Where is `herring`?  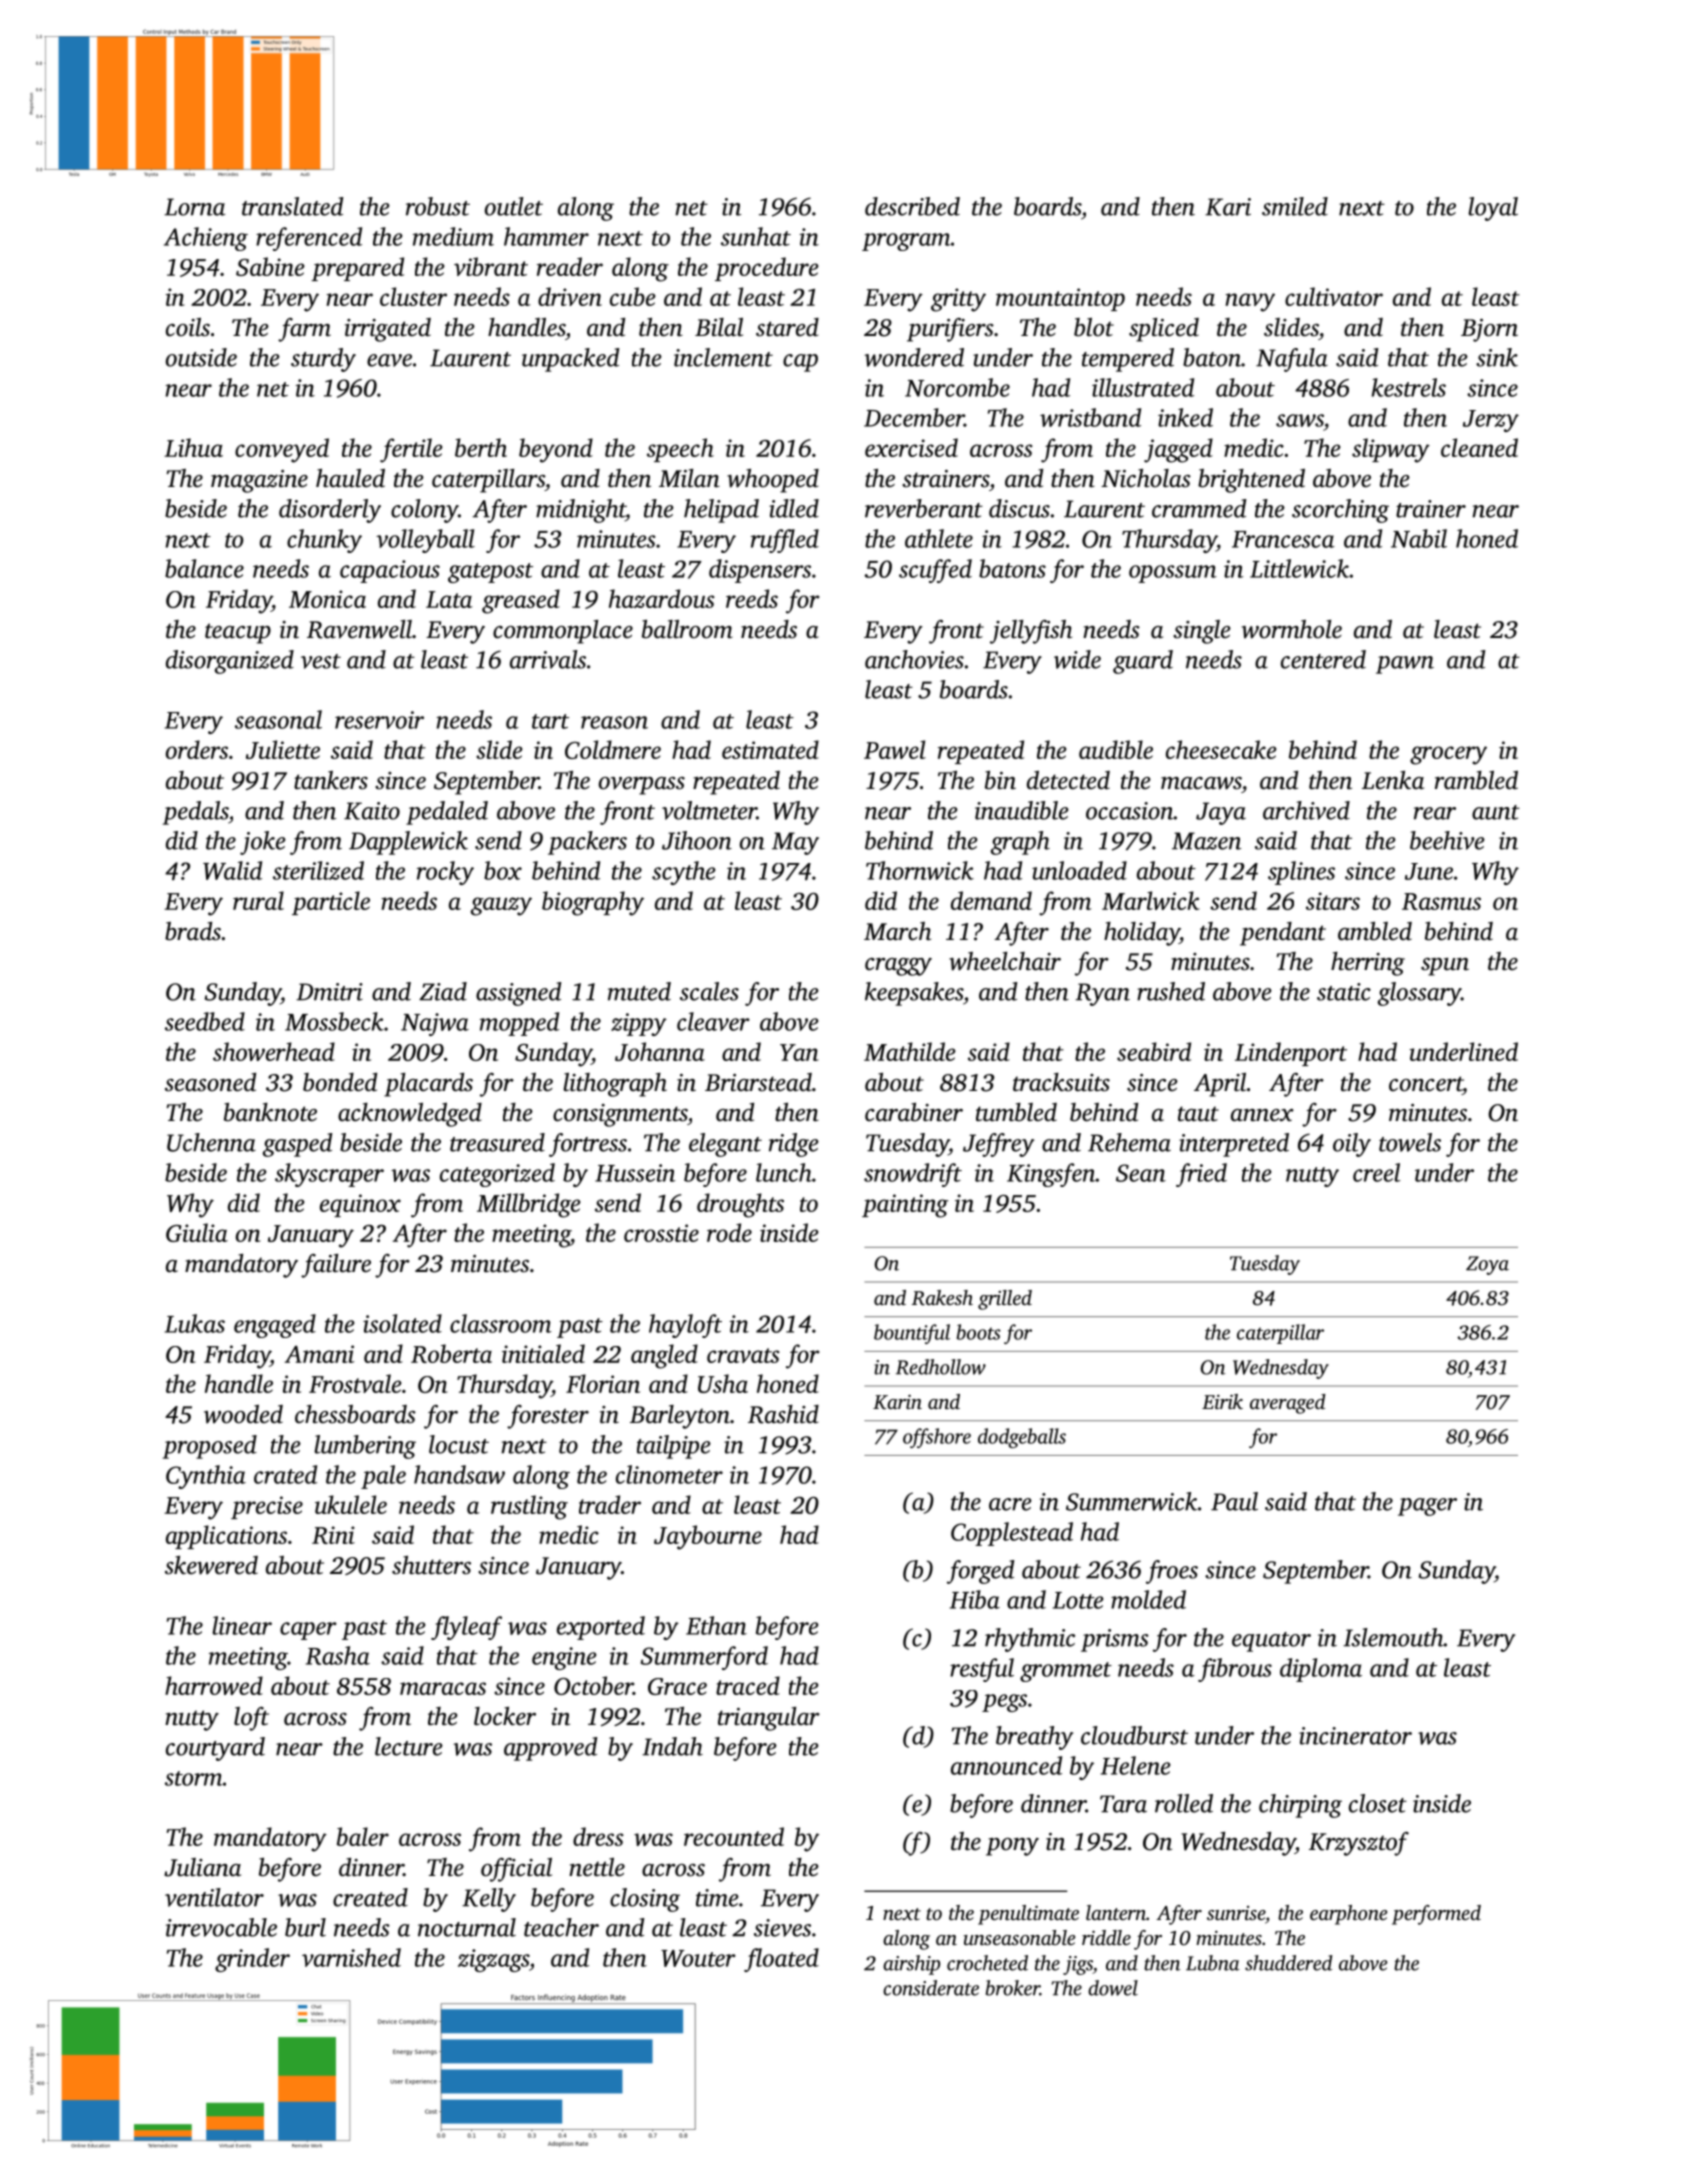
herring is located at coordinates (1368, 964).
